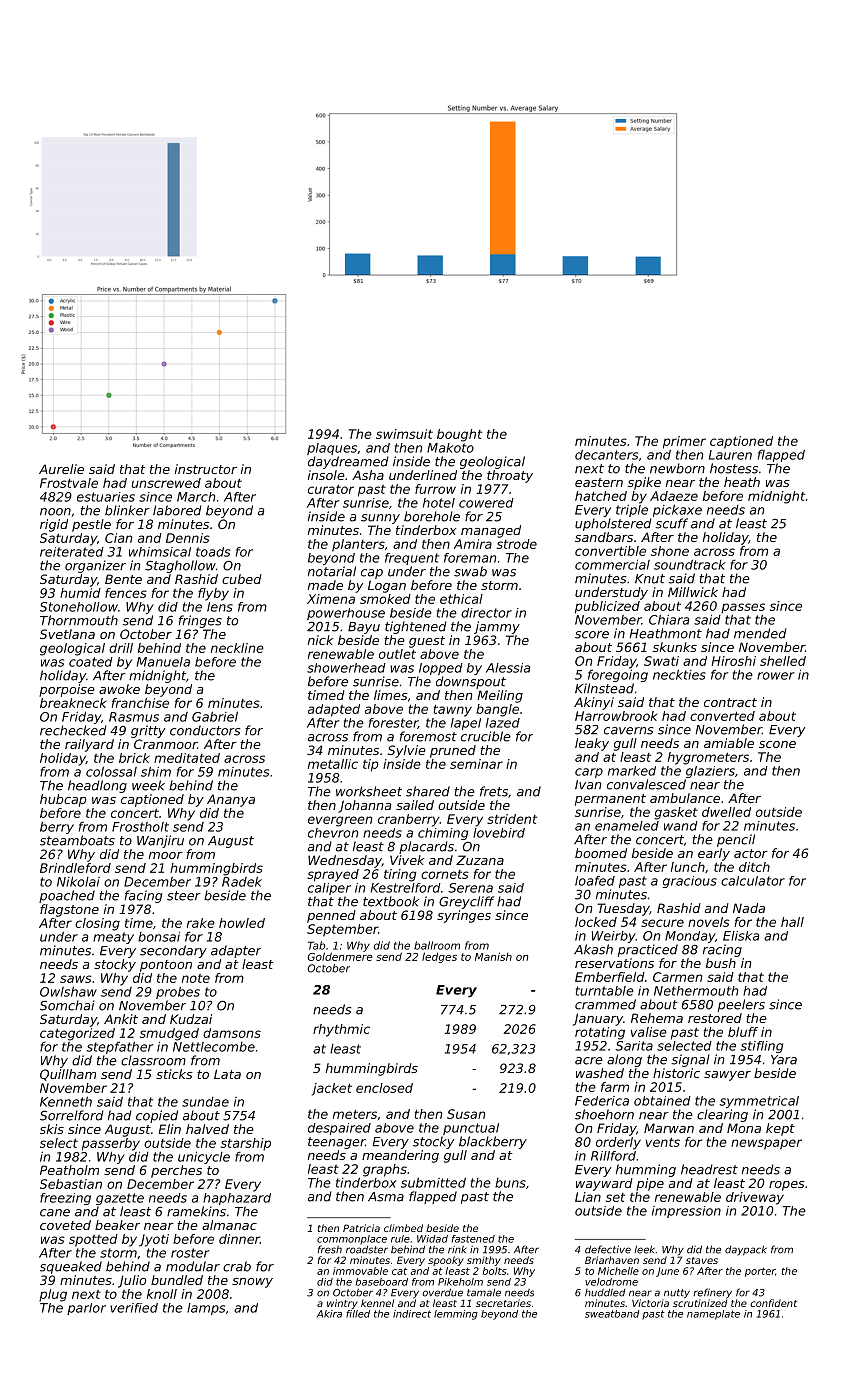  I want to click on bush, so click(721, 963).
